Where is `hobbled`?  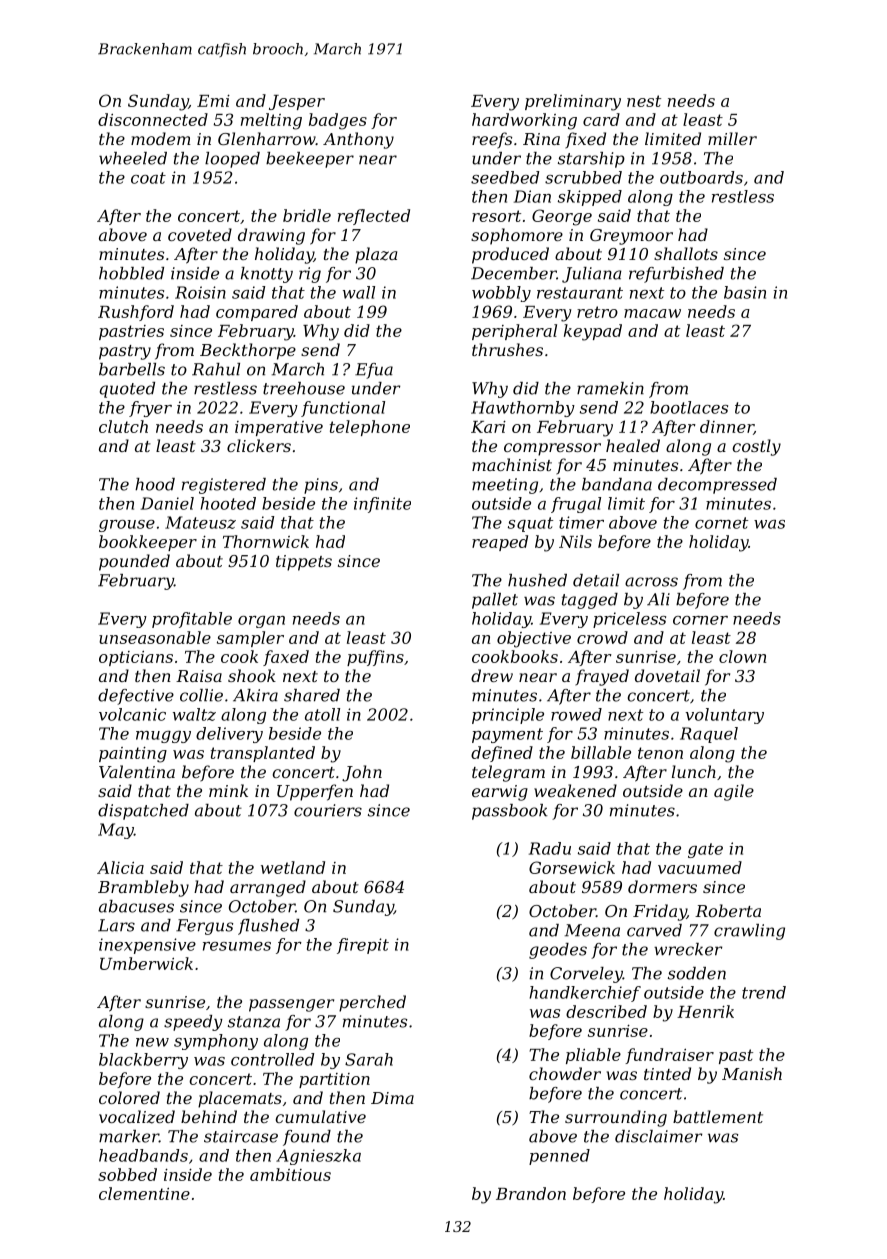
hobbled is located at coordinates (131, 273).
